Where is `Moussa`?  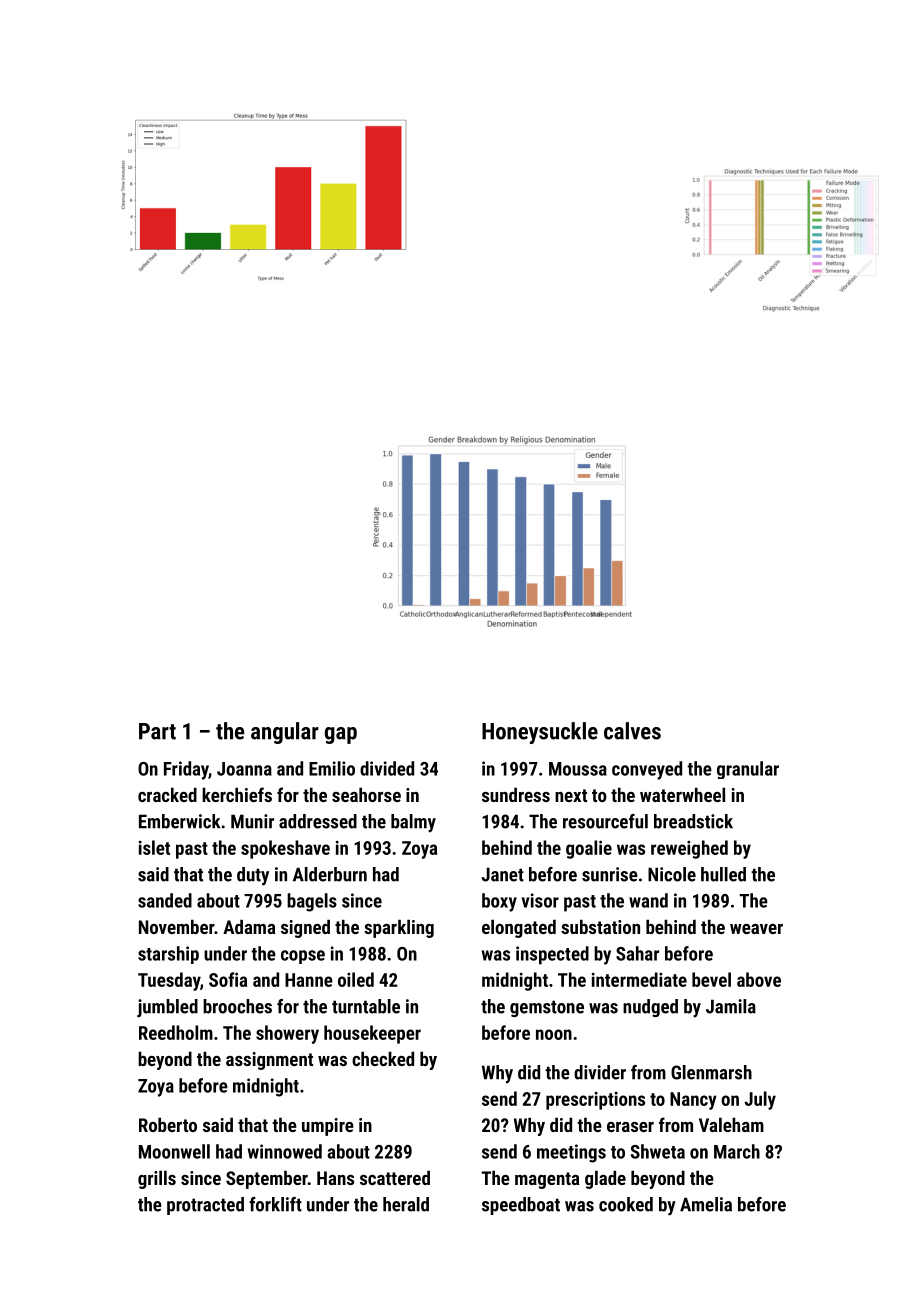
Moussa is located at coordinates (578, 769).
